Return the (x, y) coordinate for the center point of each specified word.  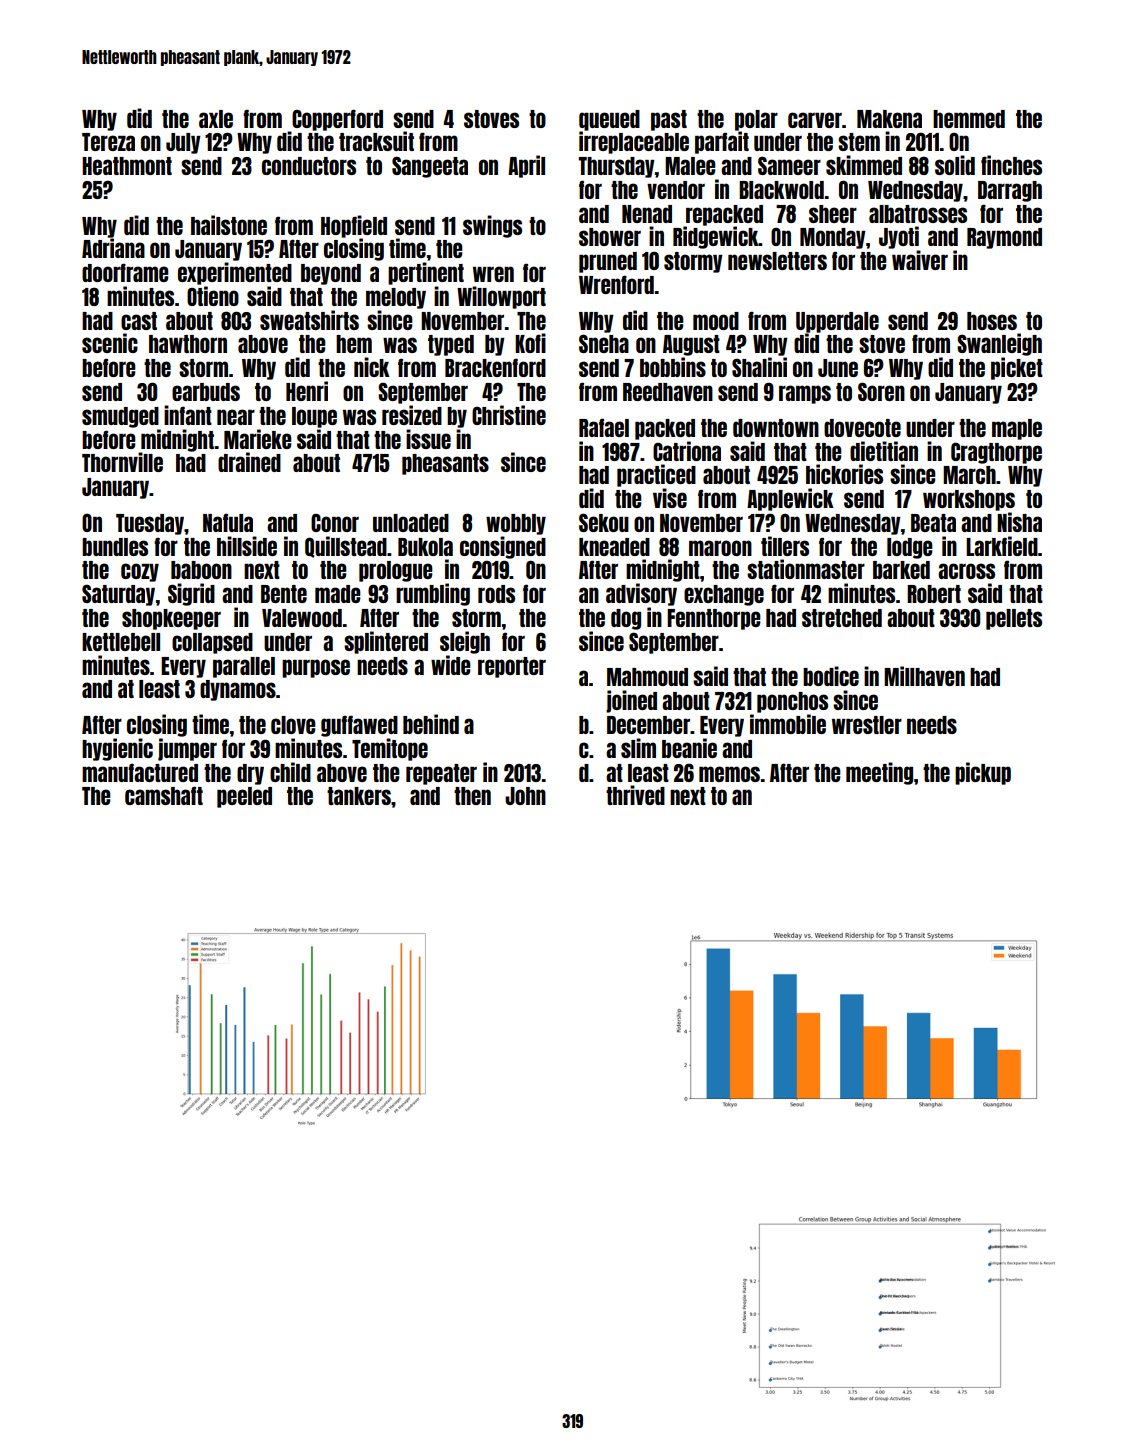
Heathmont (127, 166)
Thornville (122, 462)
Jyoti (899, 237)
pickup (983, 773)
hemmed (969, 119)
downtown (776, 428)
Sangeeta (430, 167)
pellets (1014, 619)
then (472, 796)
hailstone (229, 225)
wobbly (516, 524)
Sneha (604, 343)
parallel (244, 667)
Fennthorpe (714, 619)
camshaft (164, 795)
